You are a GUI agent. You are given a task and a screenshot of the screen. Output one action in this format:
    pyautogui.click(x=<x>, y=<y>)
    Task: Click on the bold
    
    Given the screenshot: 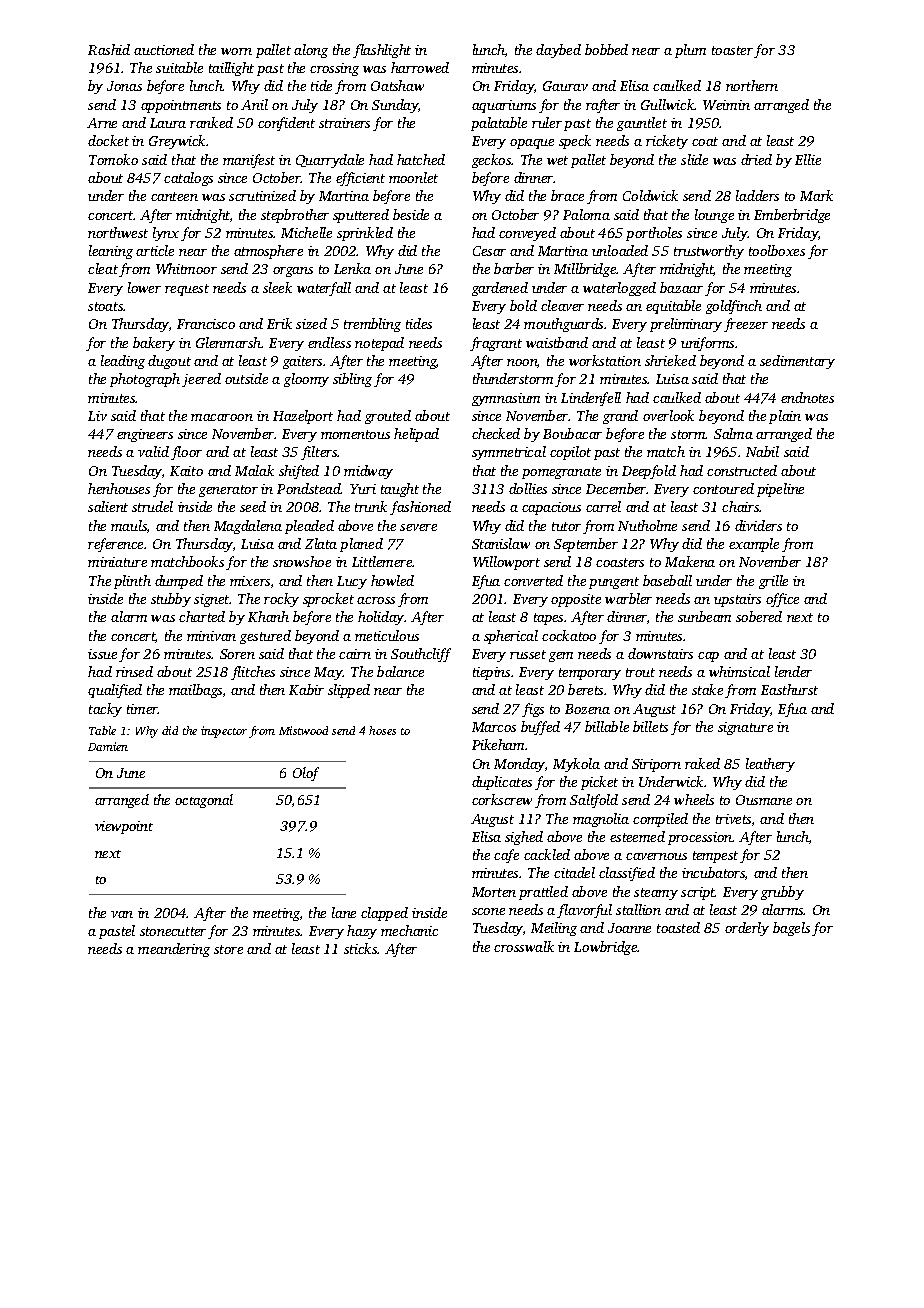 What is the action you would take?
    pyautogui.click(x=523, y=305)
